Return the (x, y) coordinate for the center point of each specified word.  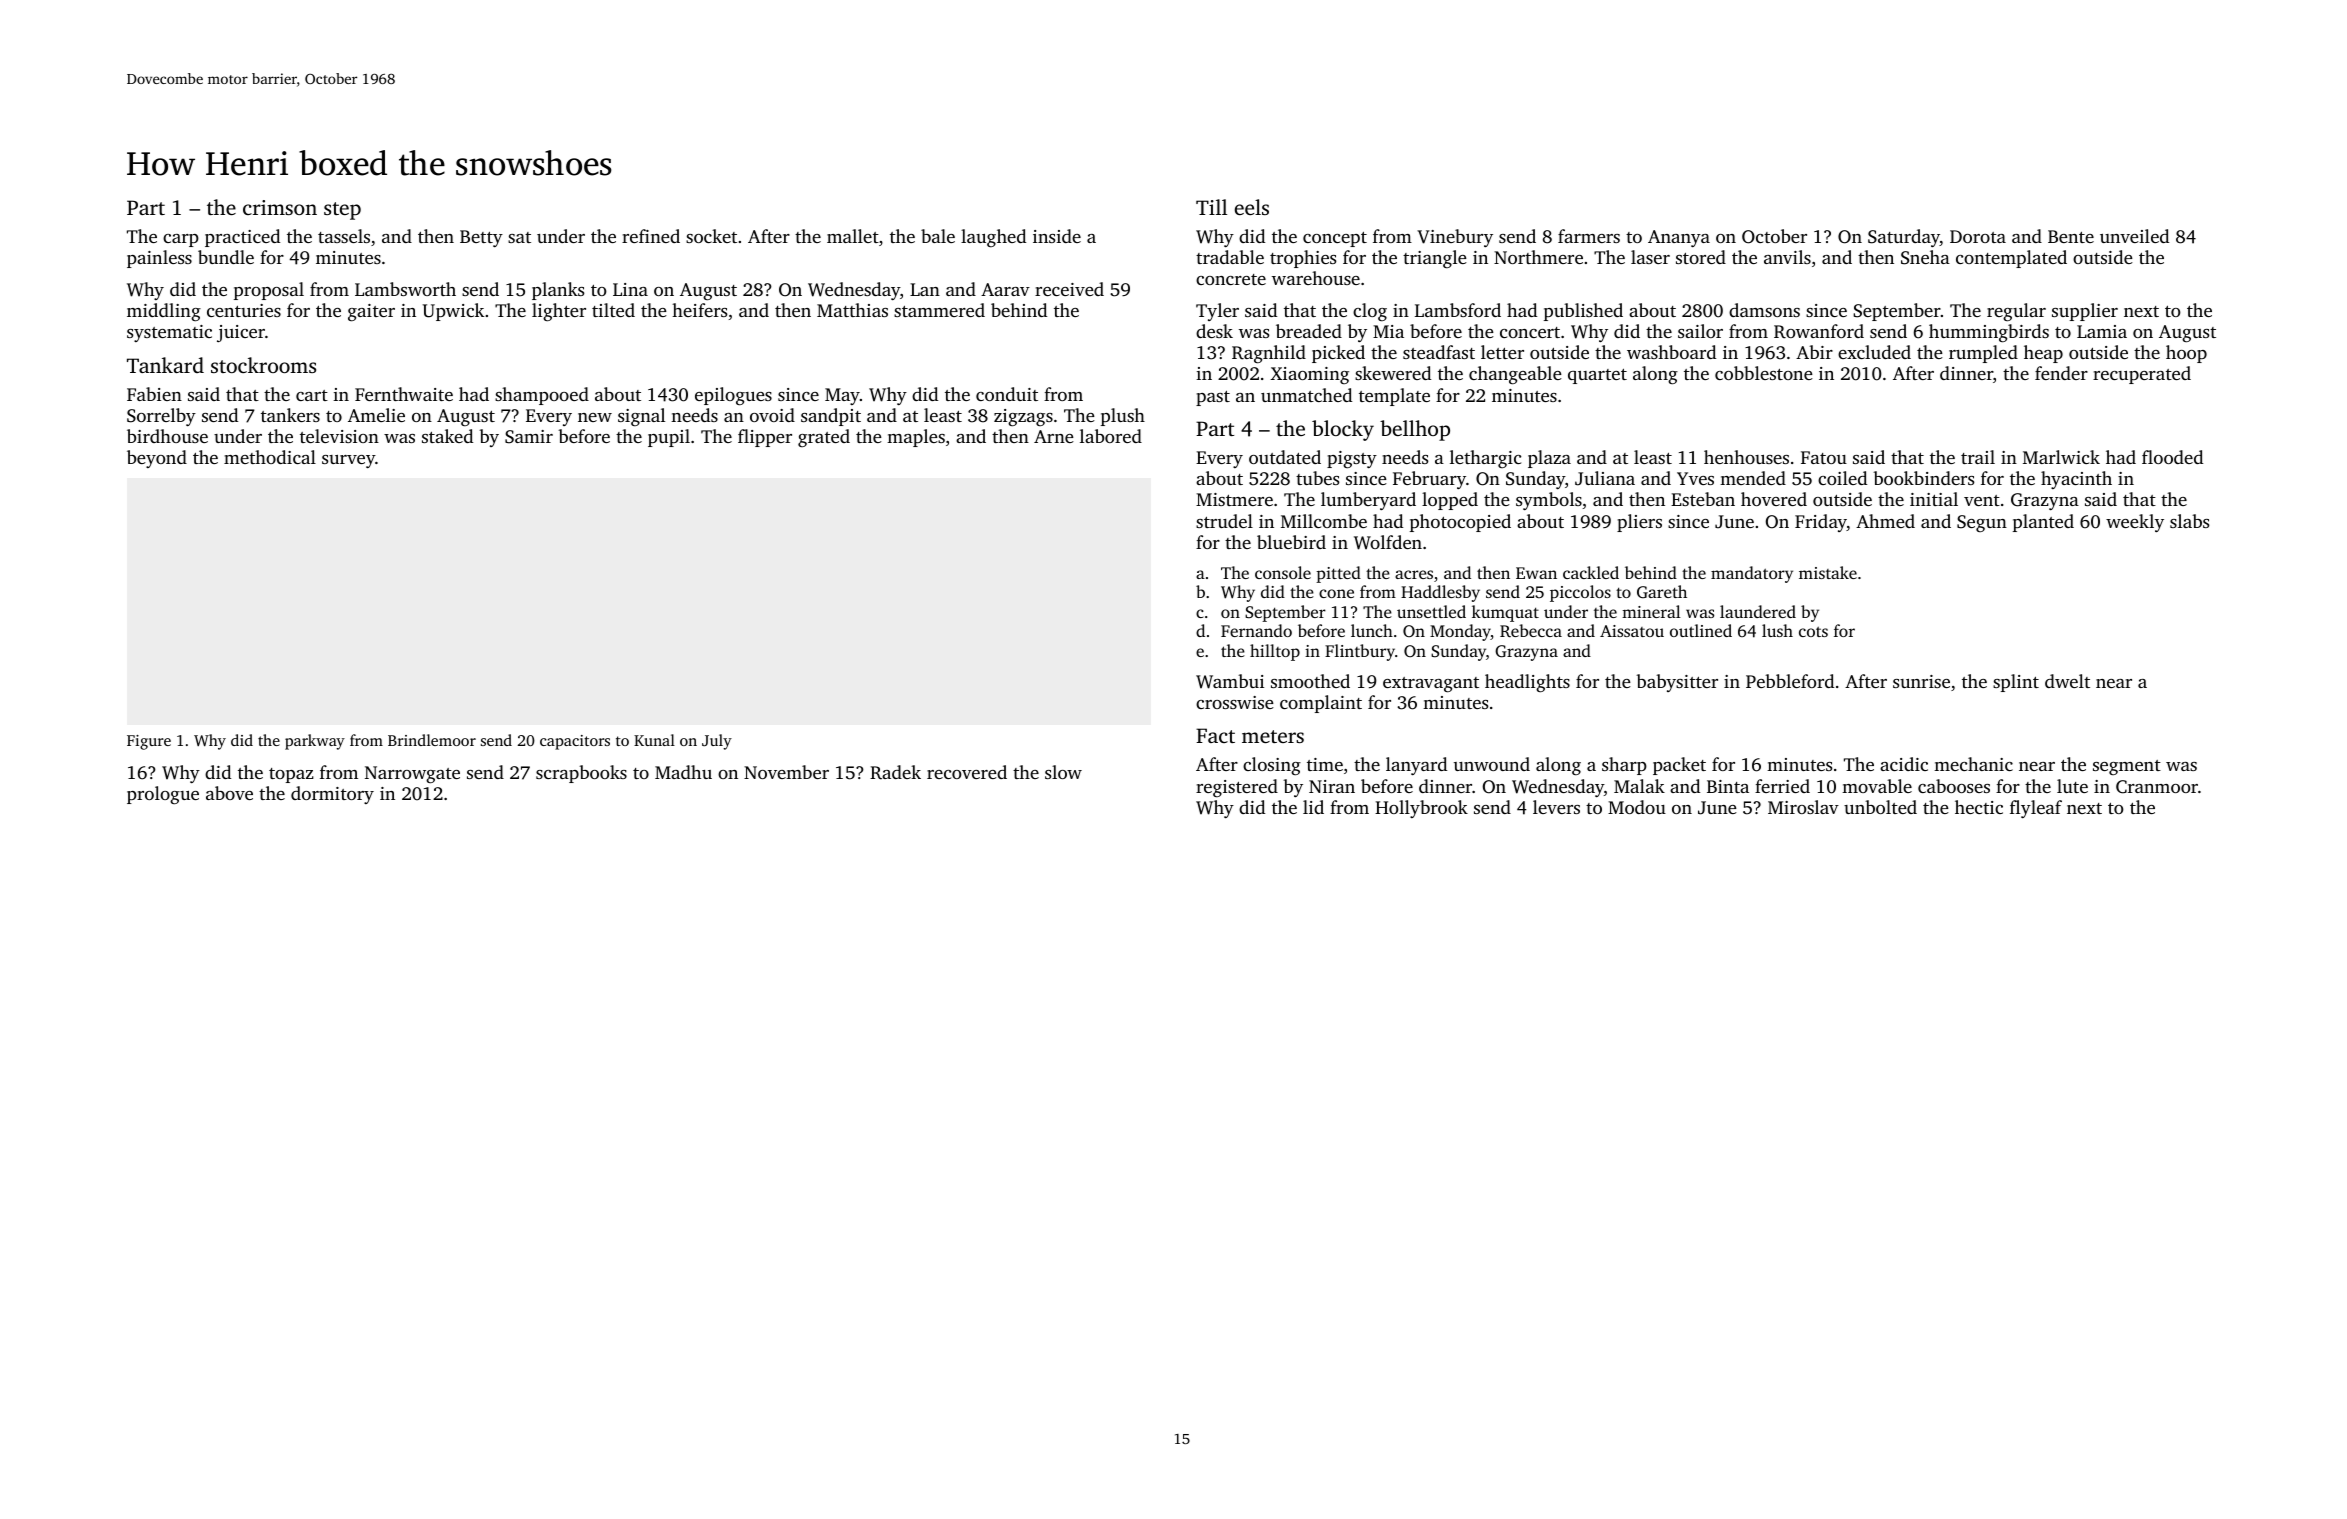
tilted (613, 310)
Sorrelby (161, 417)
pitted (1338, 574)
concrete (1231, 279)
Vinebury (1455, 238)
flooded (2172, 457)
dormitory (332, 795)
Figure (149, 742)
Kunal (654, 740)
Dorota (1978, 236)
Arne (1054, 436)
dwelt (2067, 681)
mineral (1651, 611)
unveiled (2134, 236)
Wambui (1230, 681)
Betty (481, 238)
